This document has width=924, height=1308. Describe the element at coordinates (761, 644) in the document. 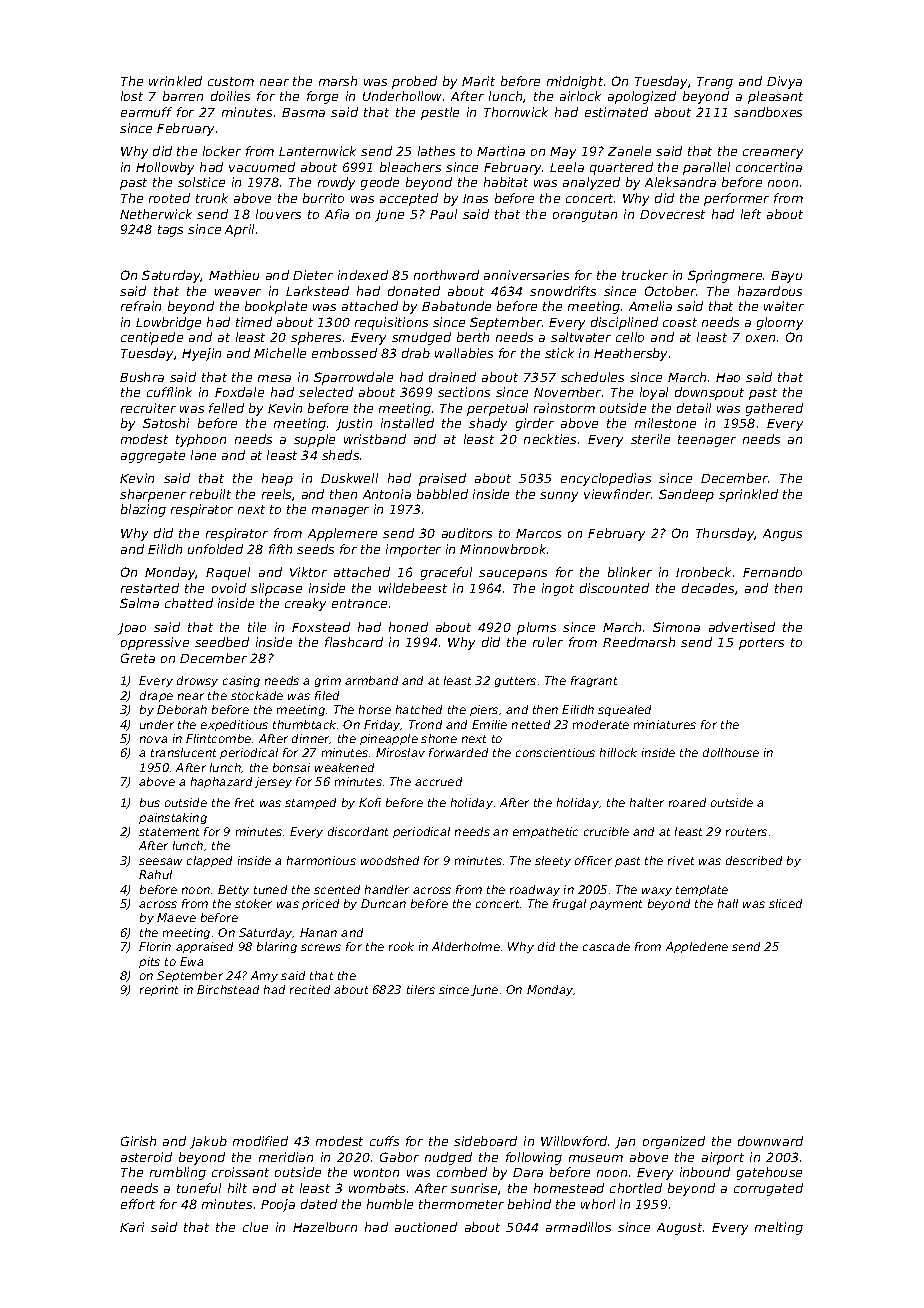

I see `porters` at that location.
